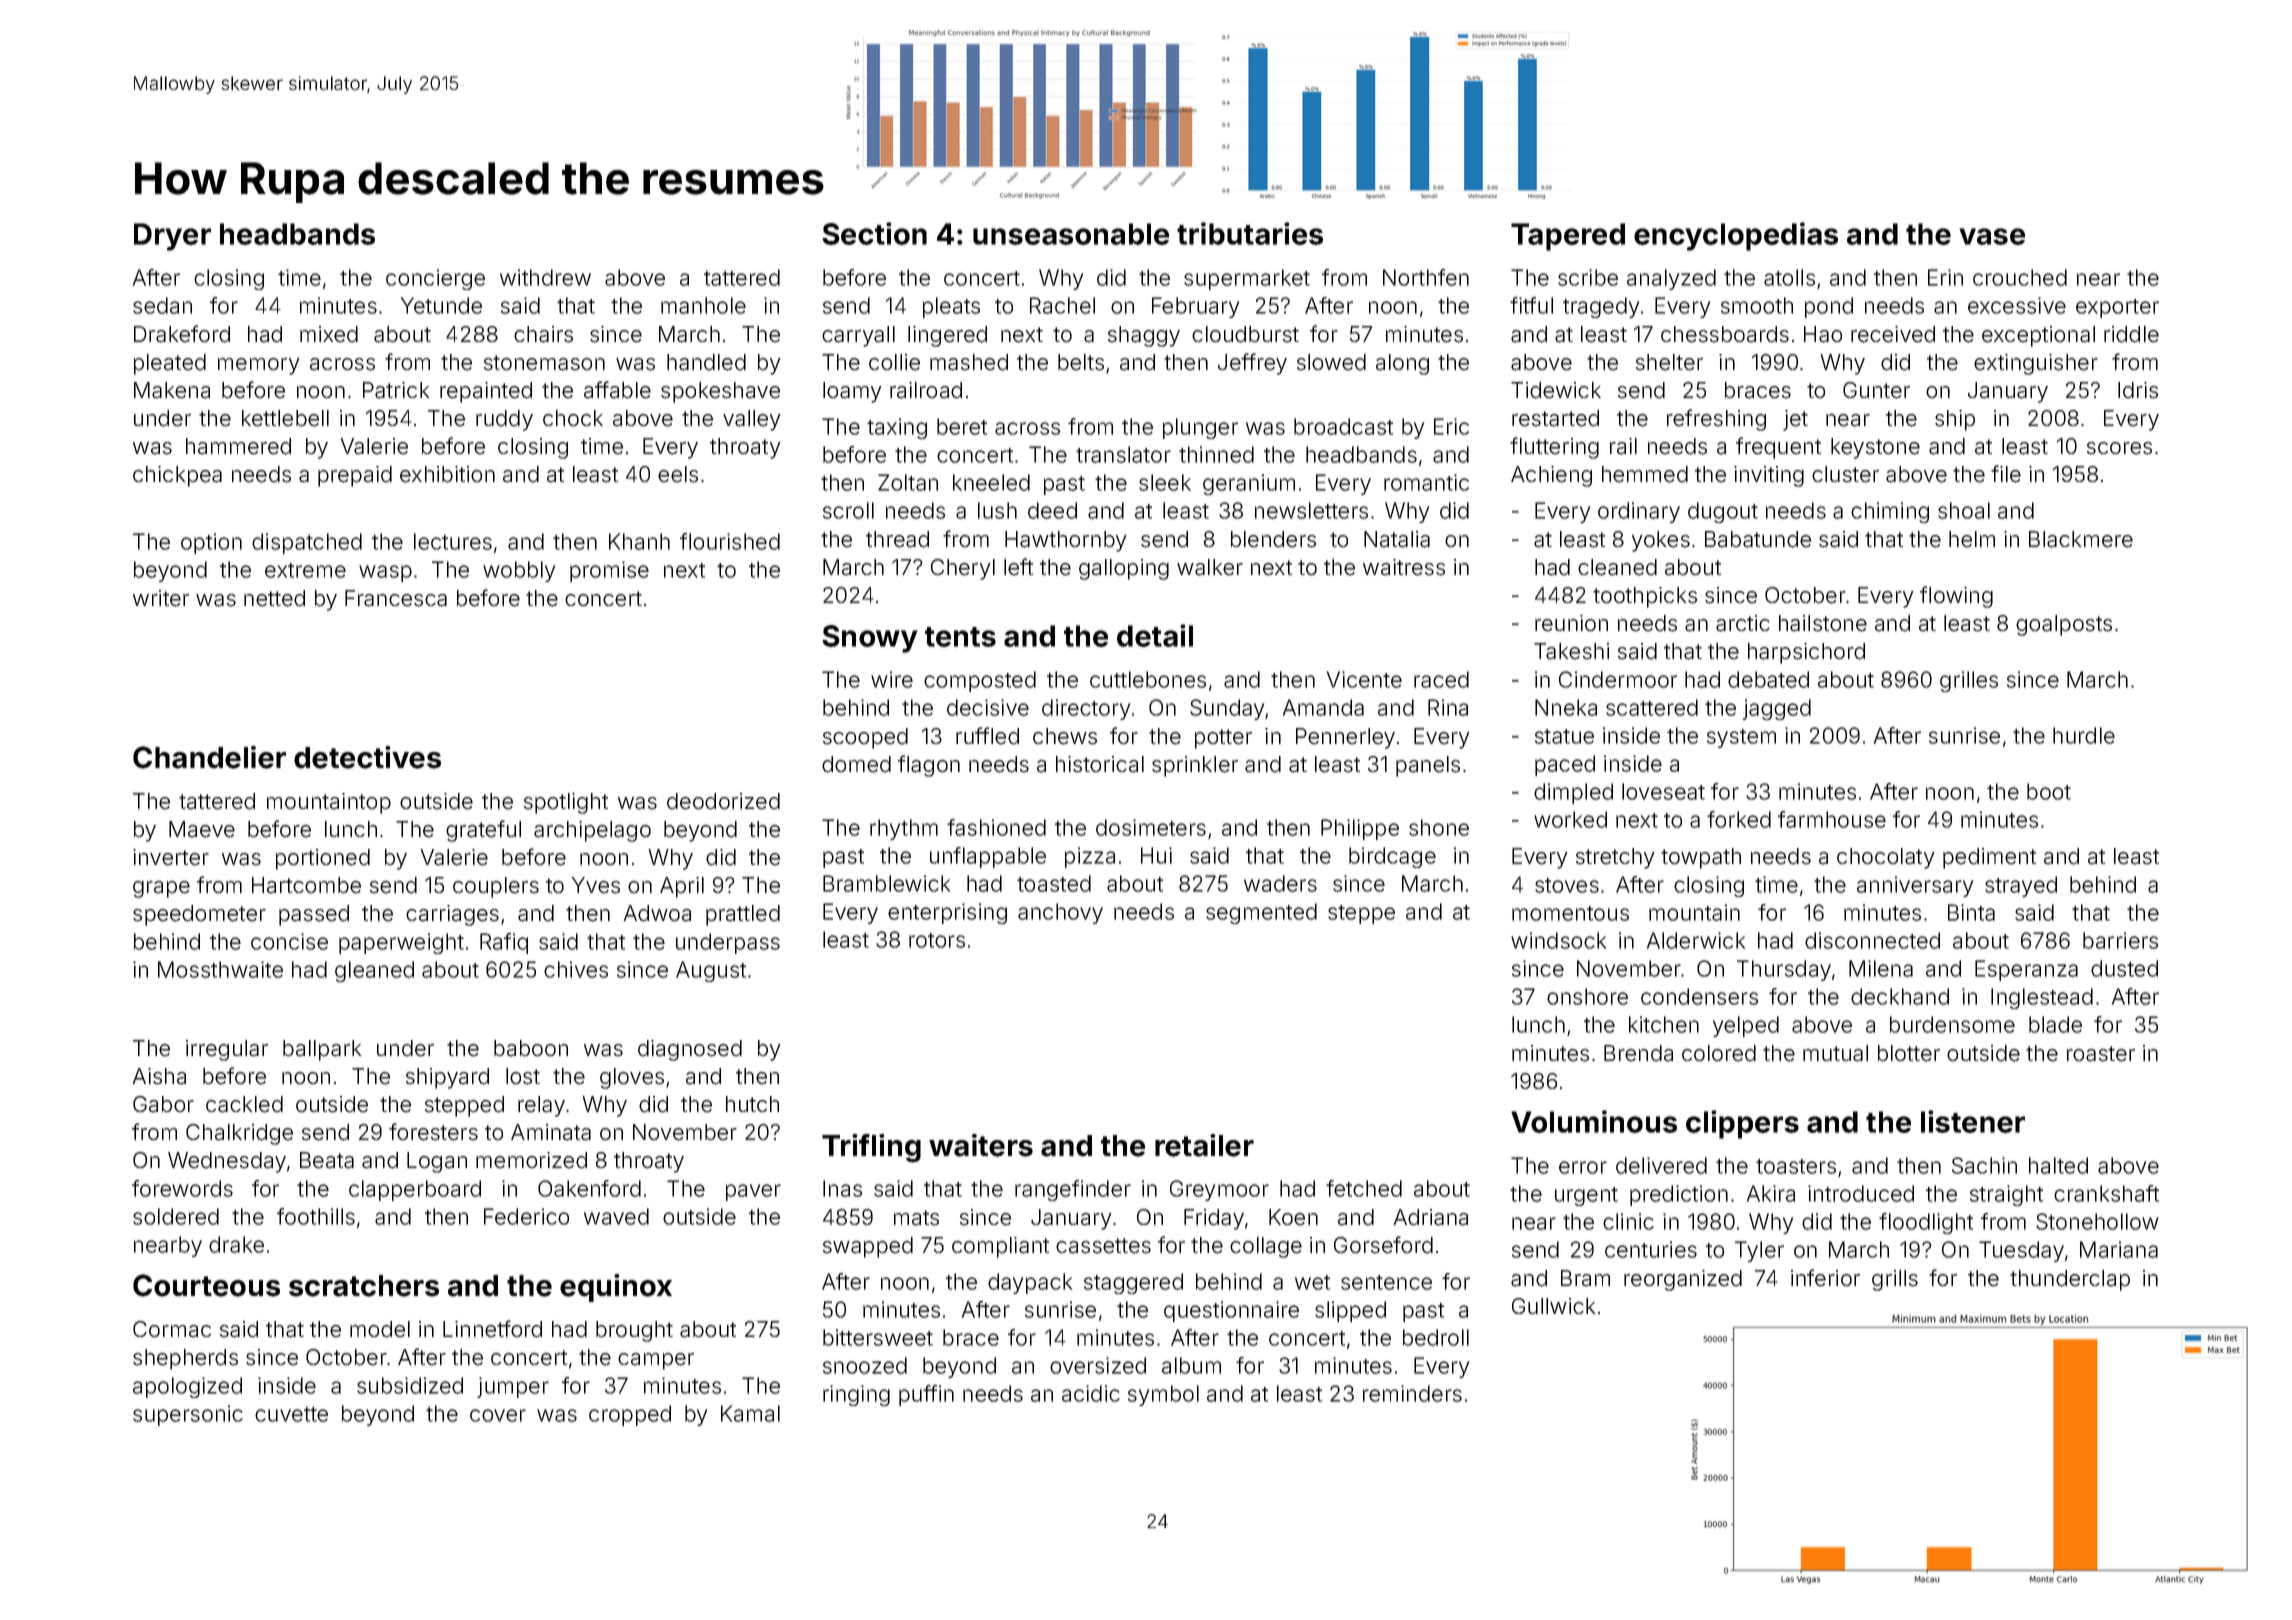  What do you see at coordinates (1736, 236) in the document?
I see `encyclopedias` at bounding box center [1736, 236].
